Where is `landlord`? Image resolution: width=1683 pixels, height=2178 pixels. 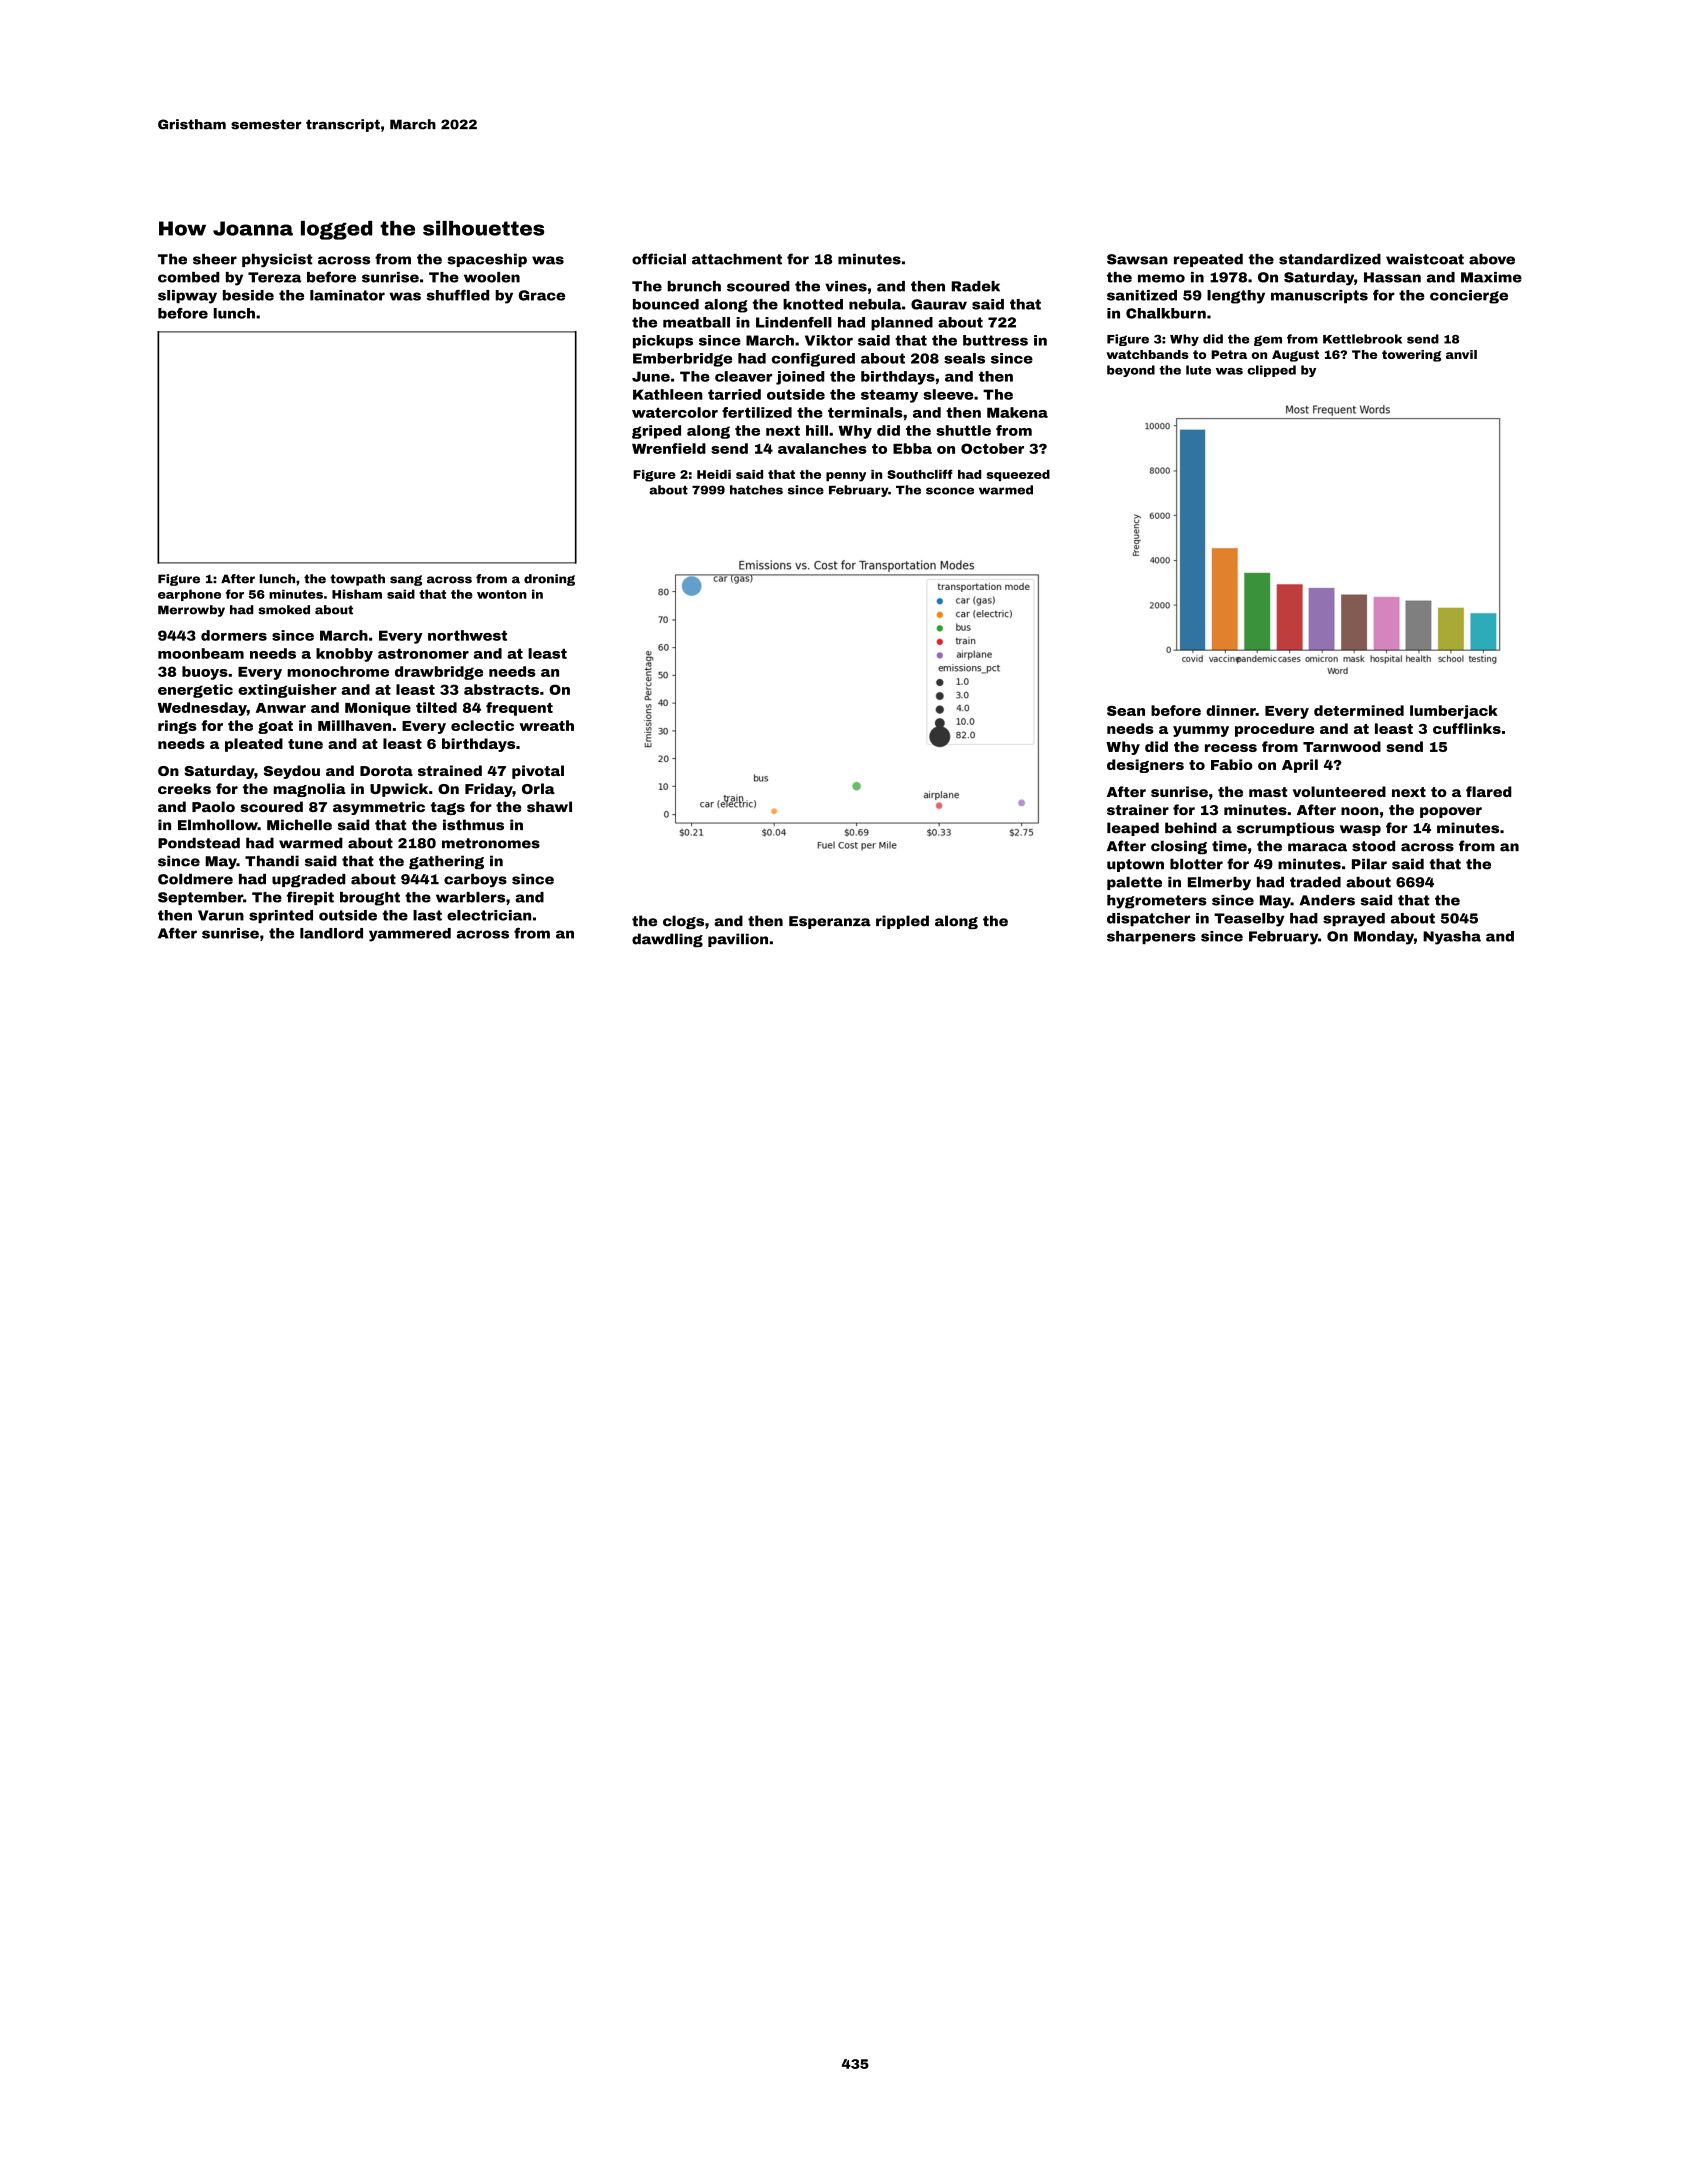 landlord is located at coordinates (331, 933).
